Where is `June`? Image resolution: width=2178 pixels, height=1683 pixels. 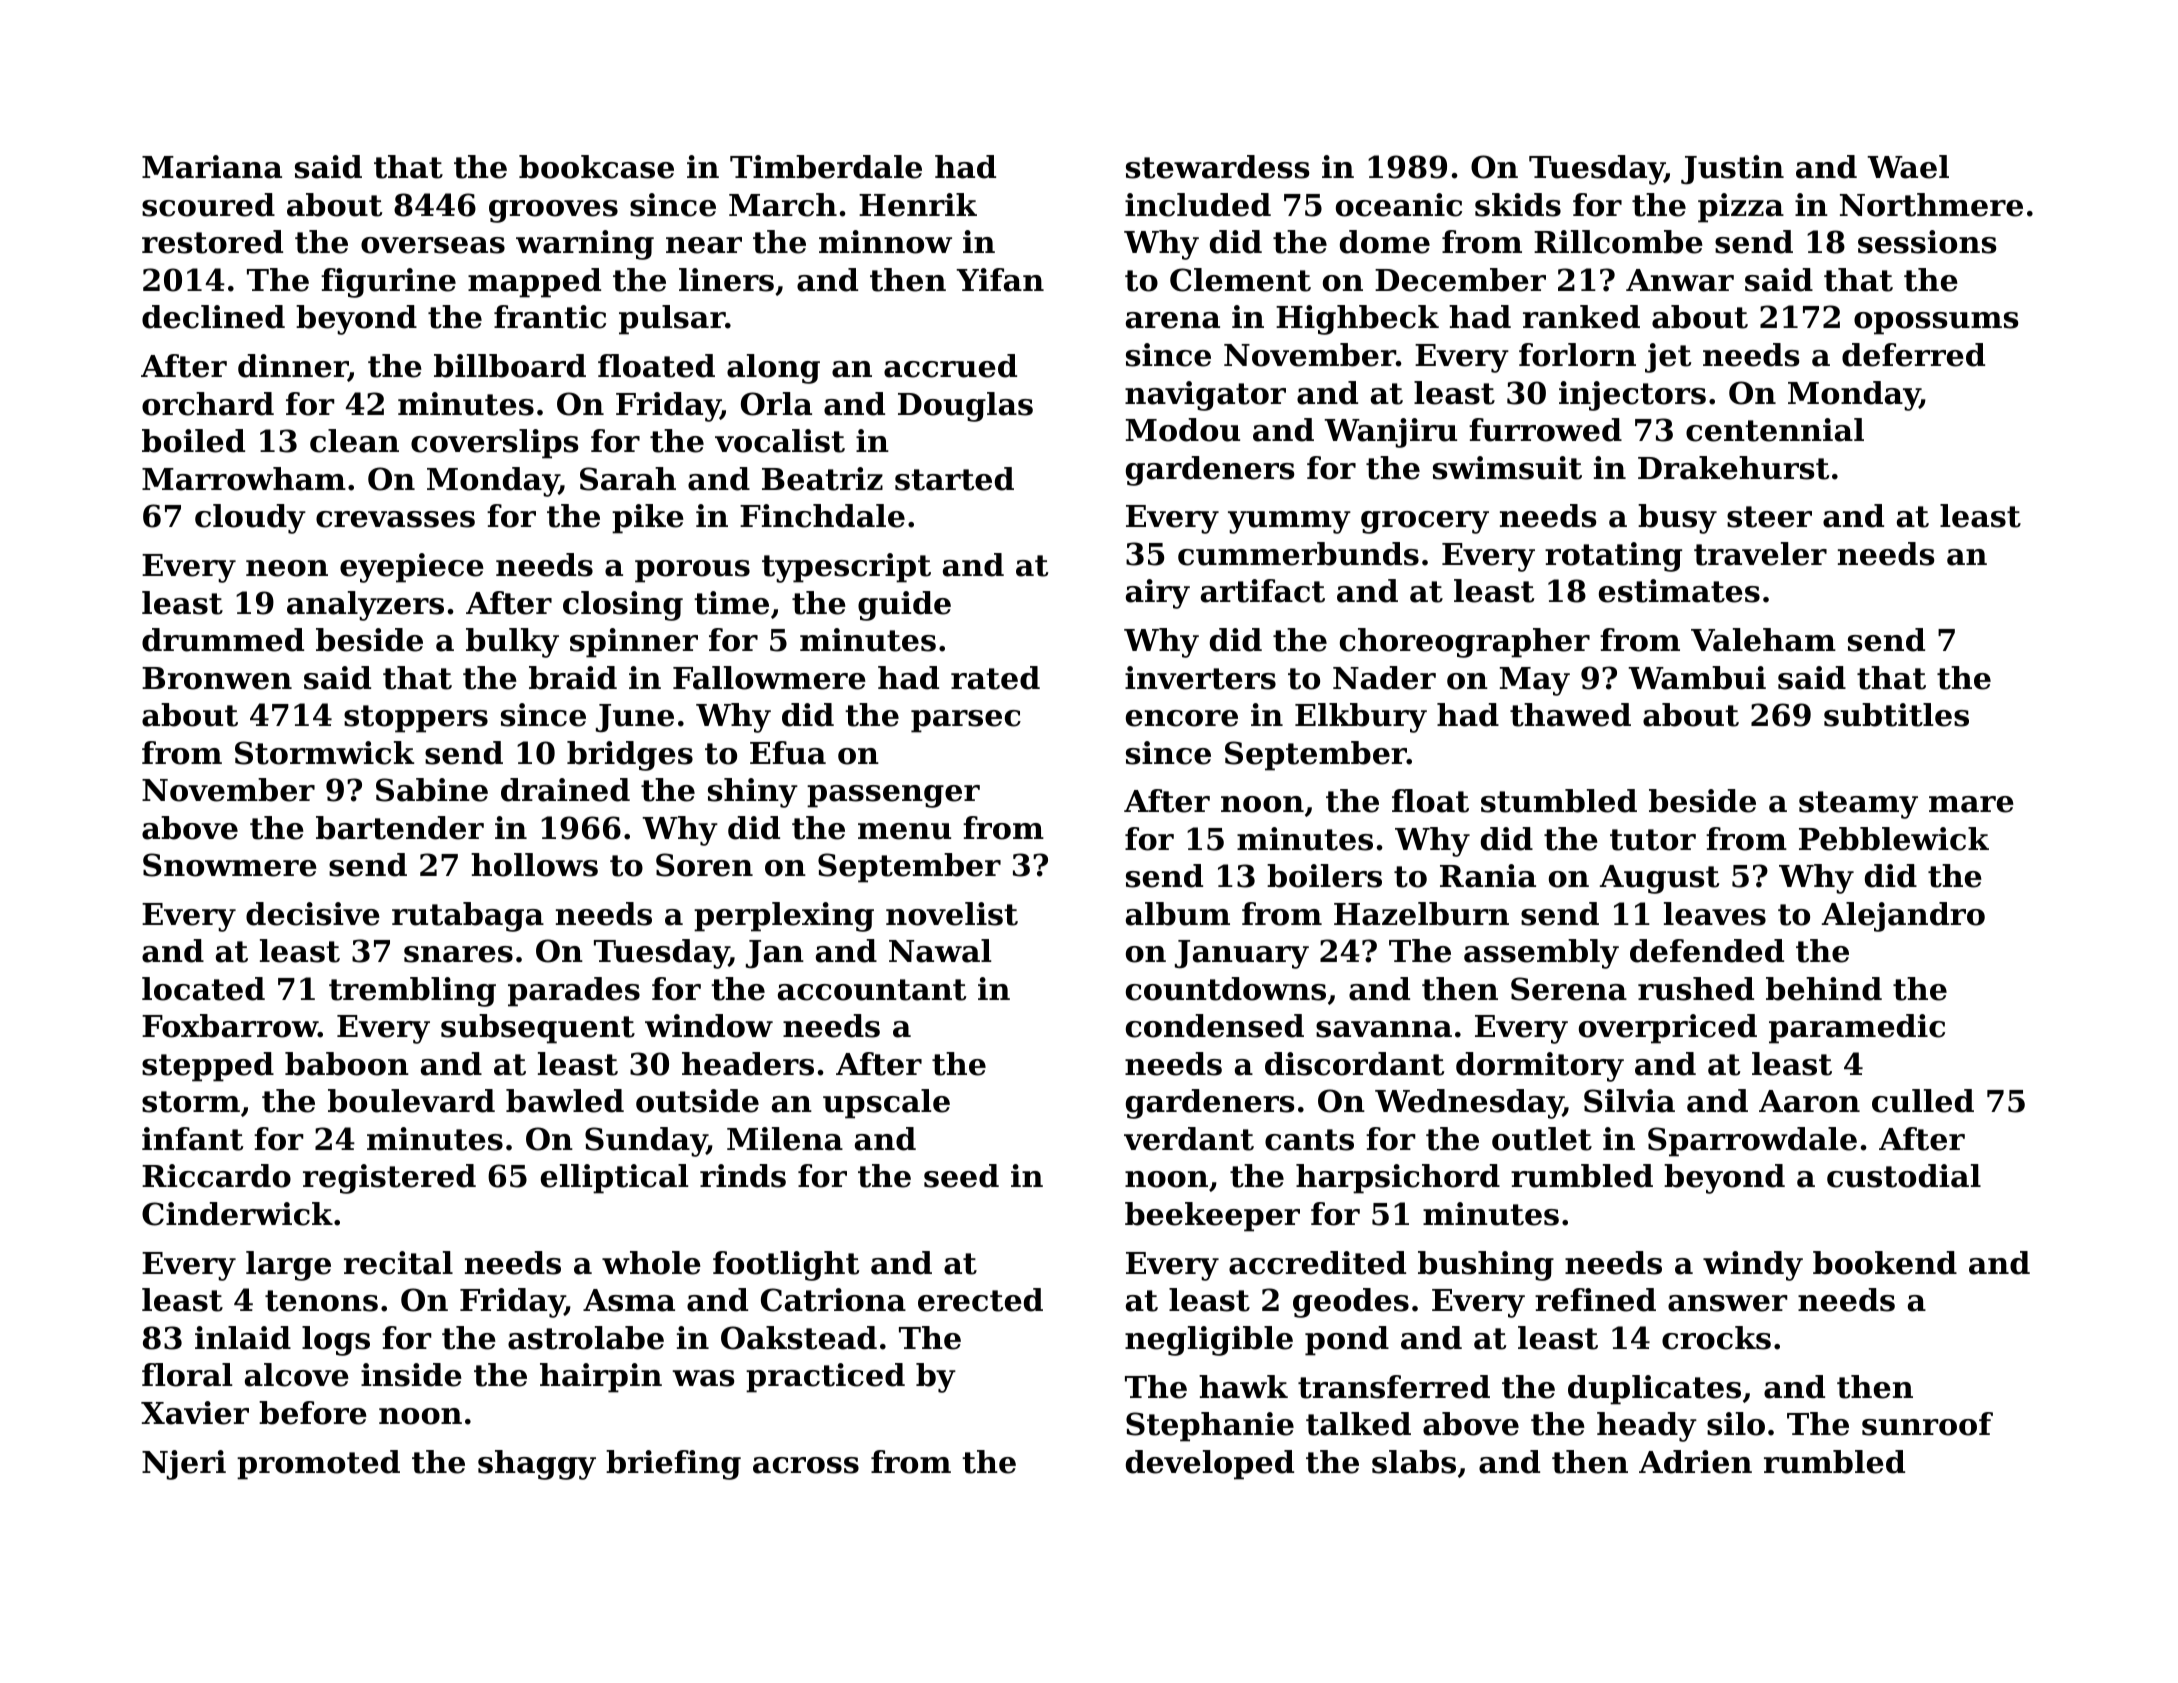
June is located at coordinates (635, 718).
